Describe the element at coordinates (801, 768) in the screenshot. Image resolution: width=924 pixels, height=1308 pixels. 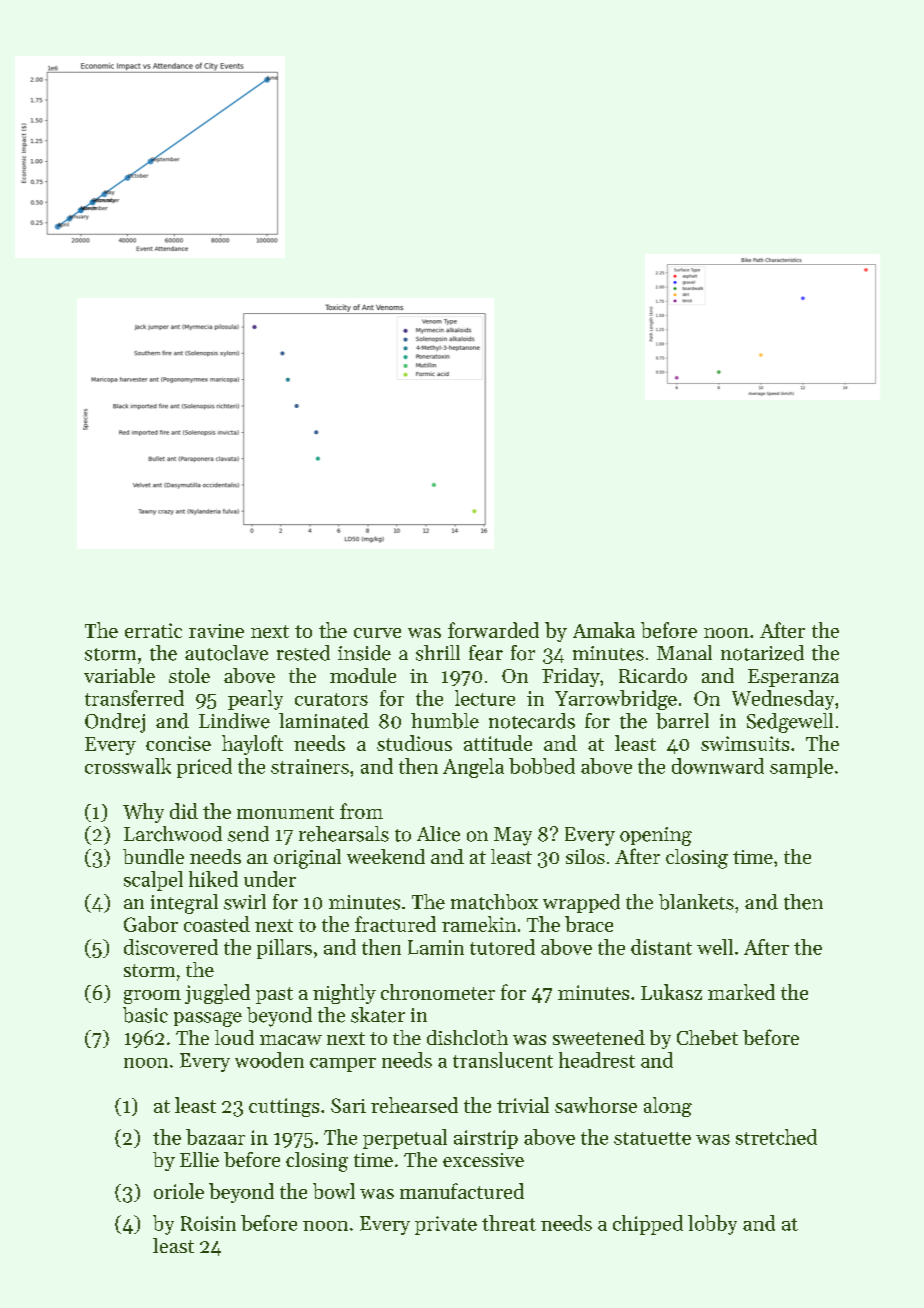
I see `sample` at that location.
